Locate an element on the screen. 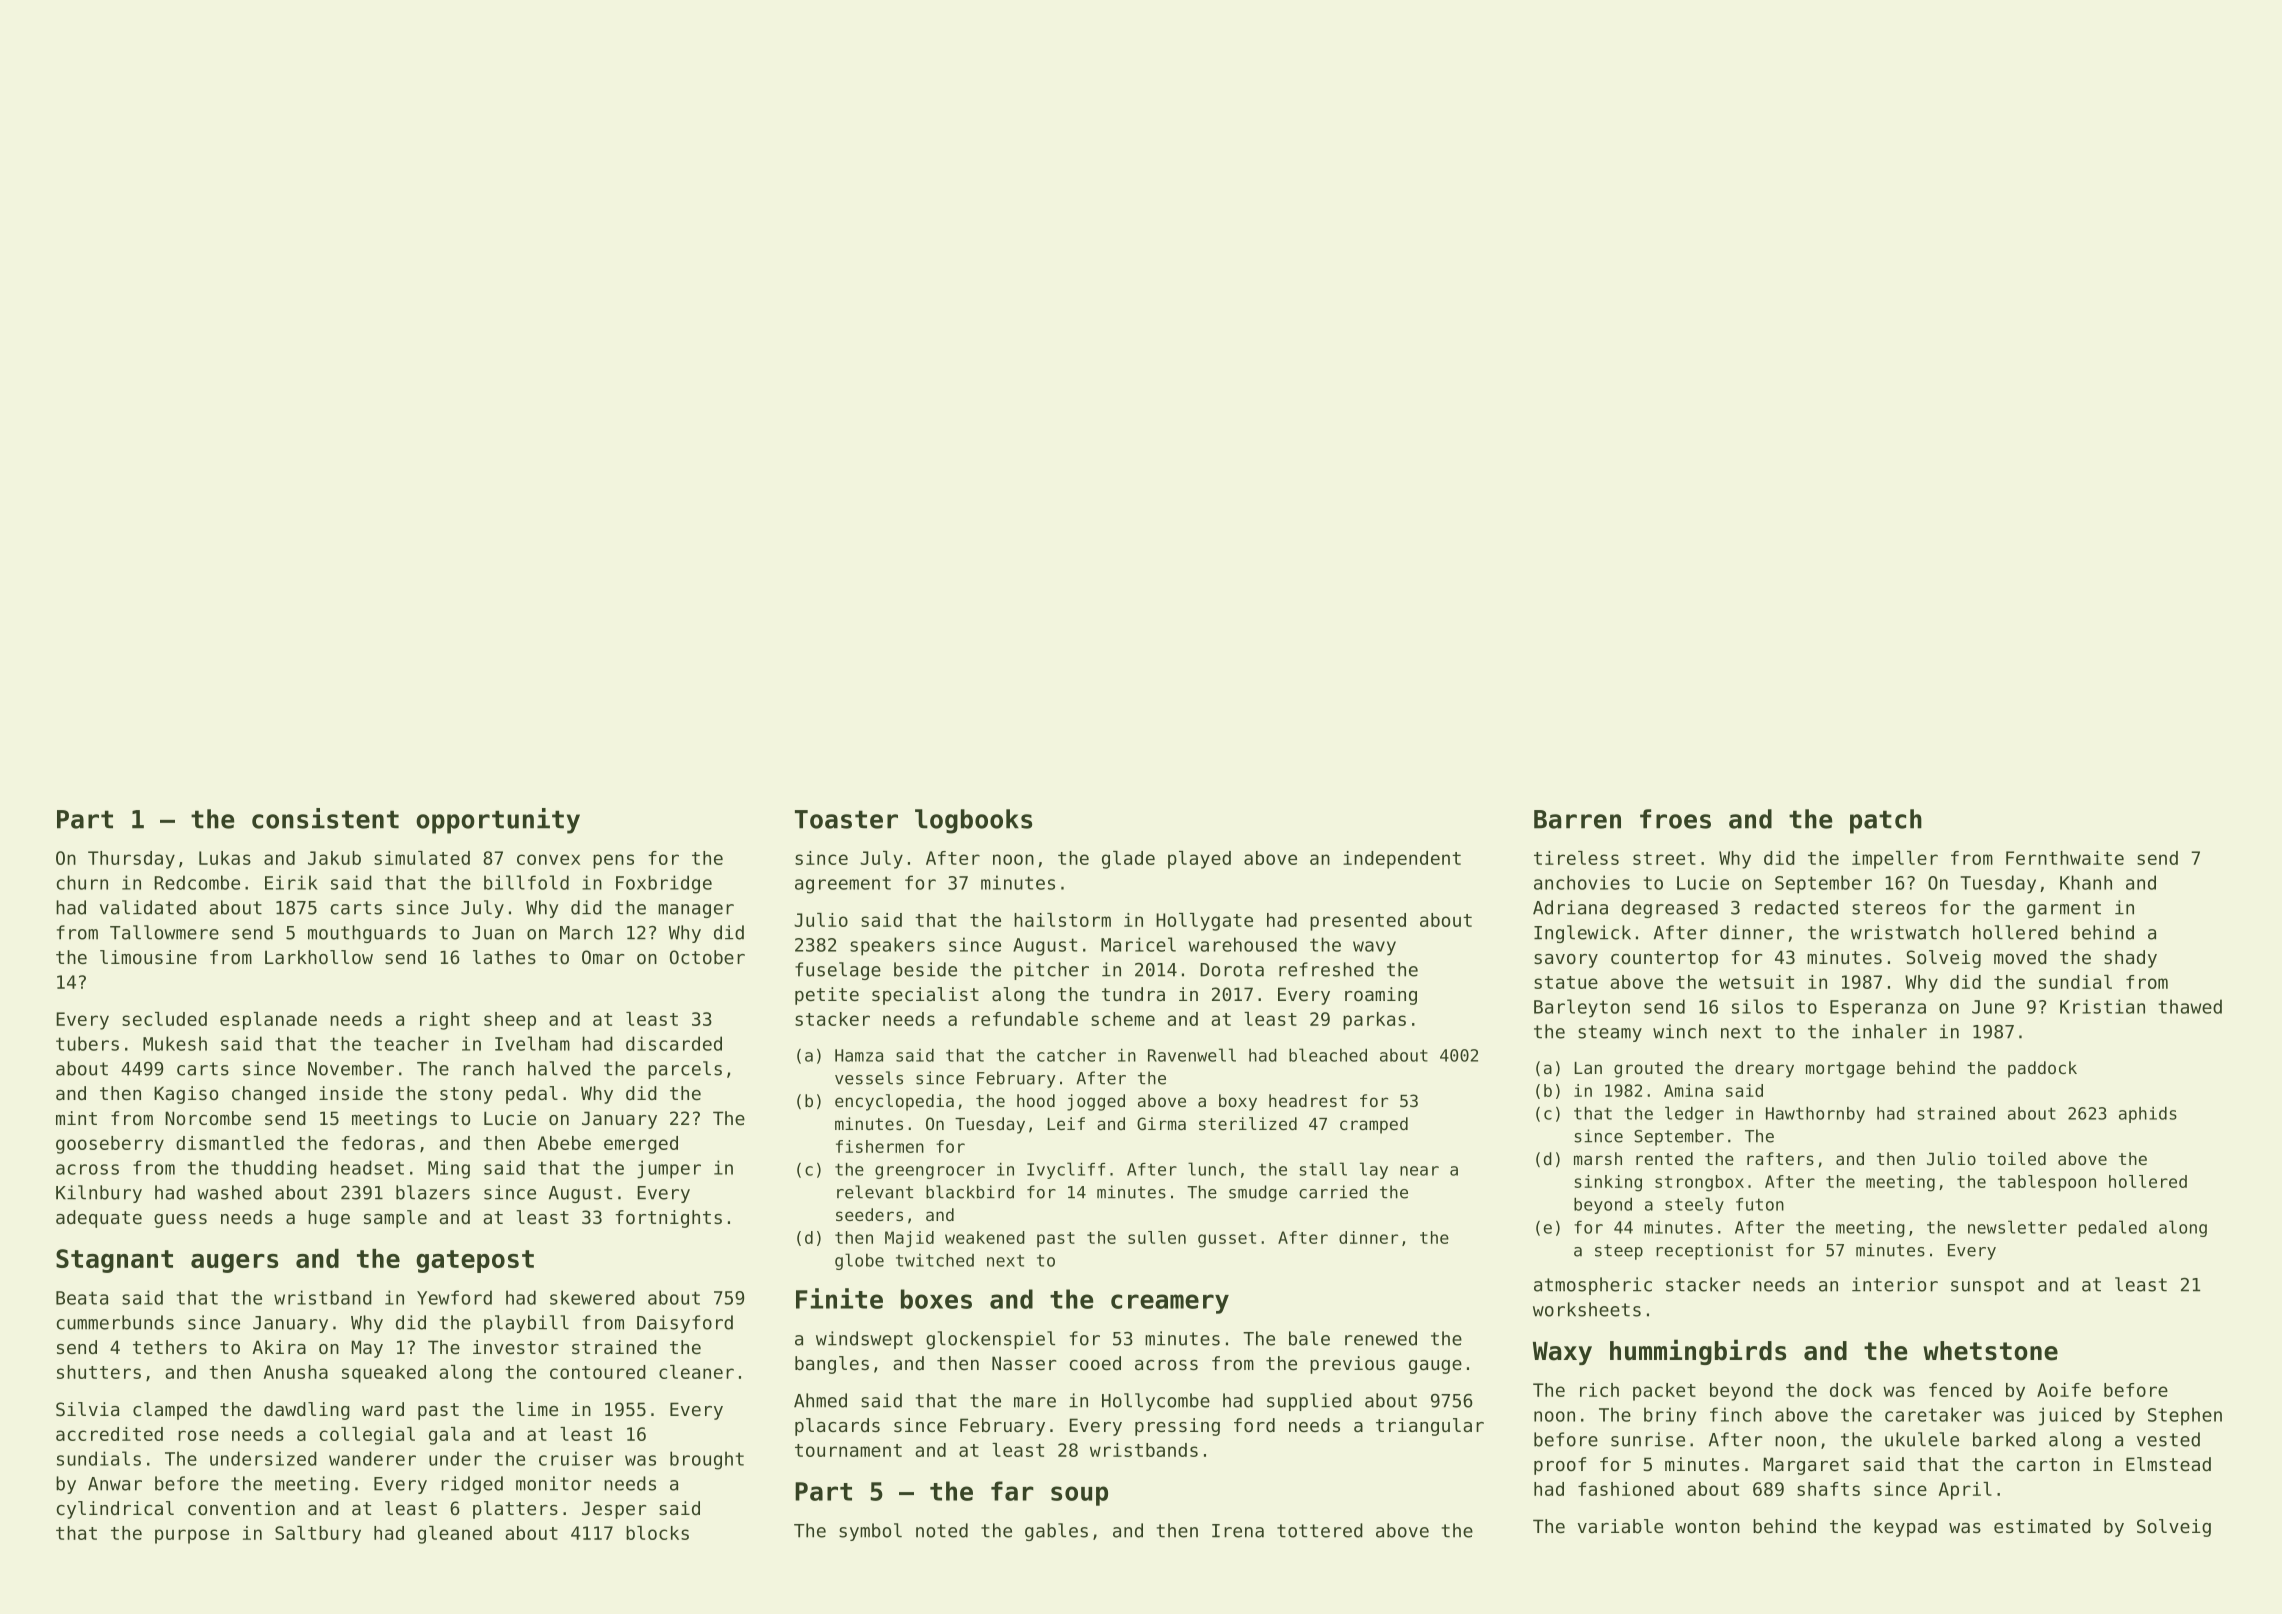  Mukesh is located at coordinates (175, 1043).
